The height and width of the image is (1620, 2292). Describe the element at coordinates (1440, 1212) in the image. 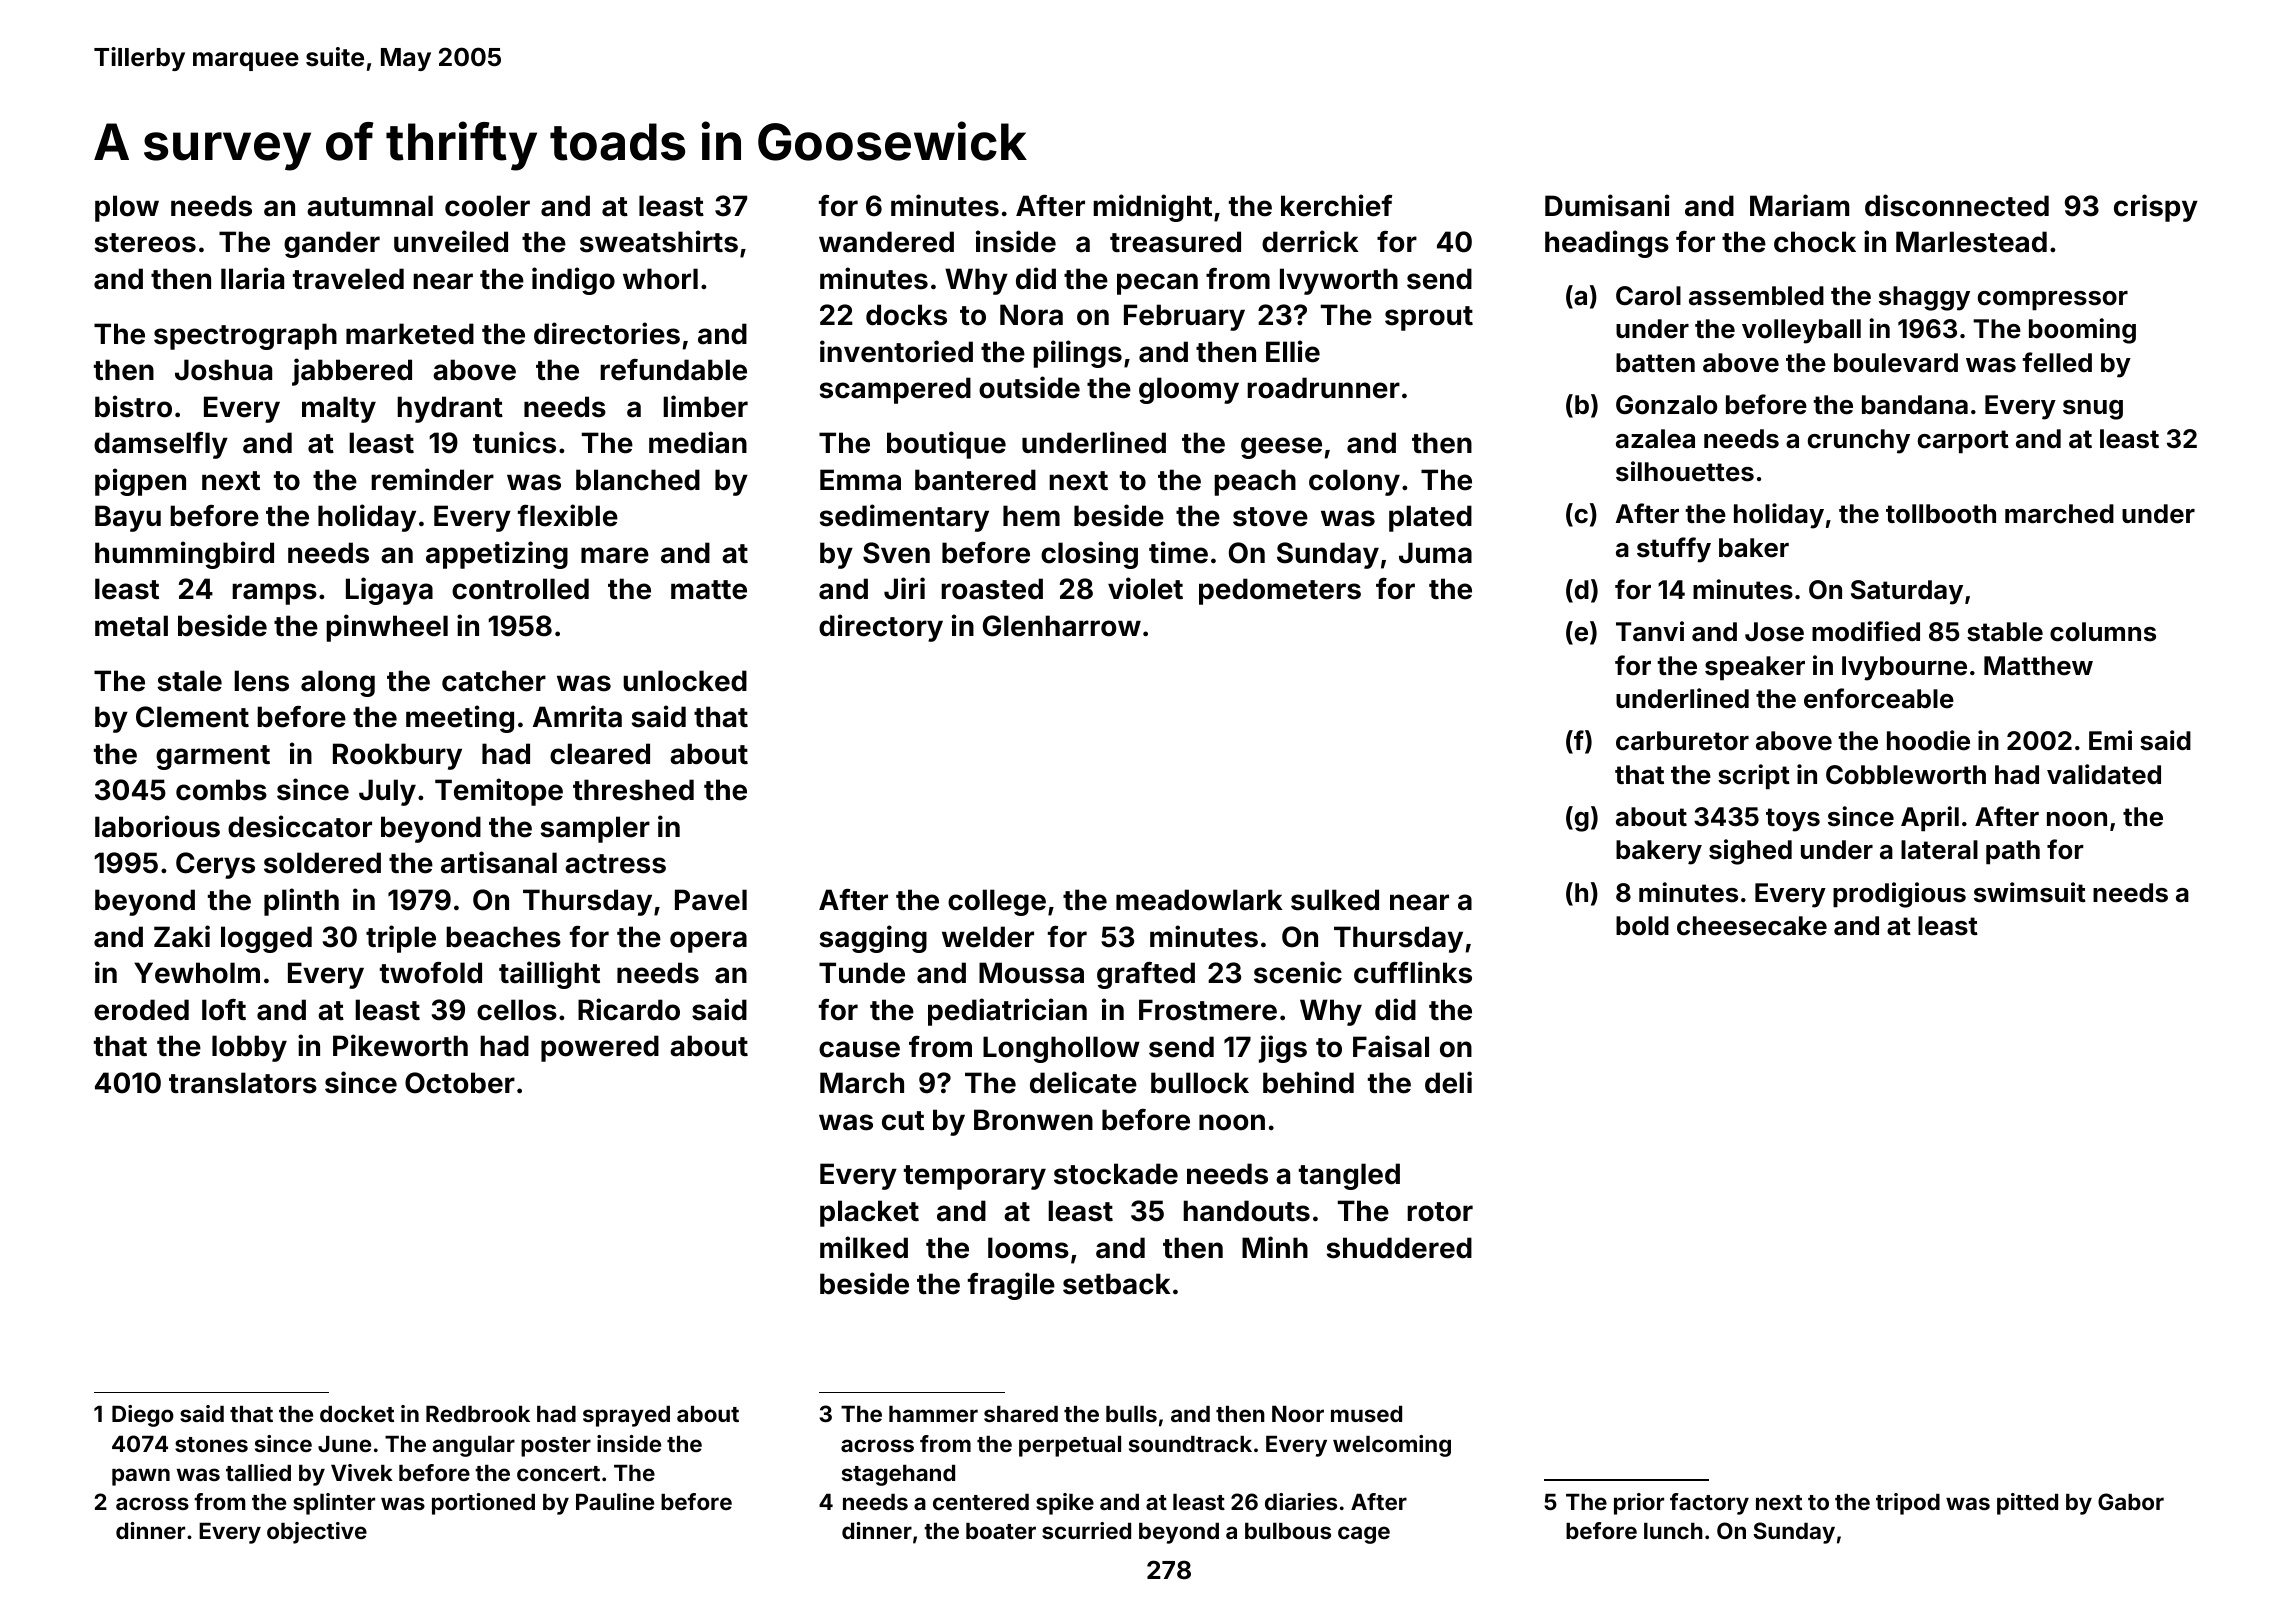

I see `rotor` at that location.
